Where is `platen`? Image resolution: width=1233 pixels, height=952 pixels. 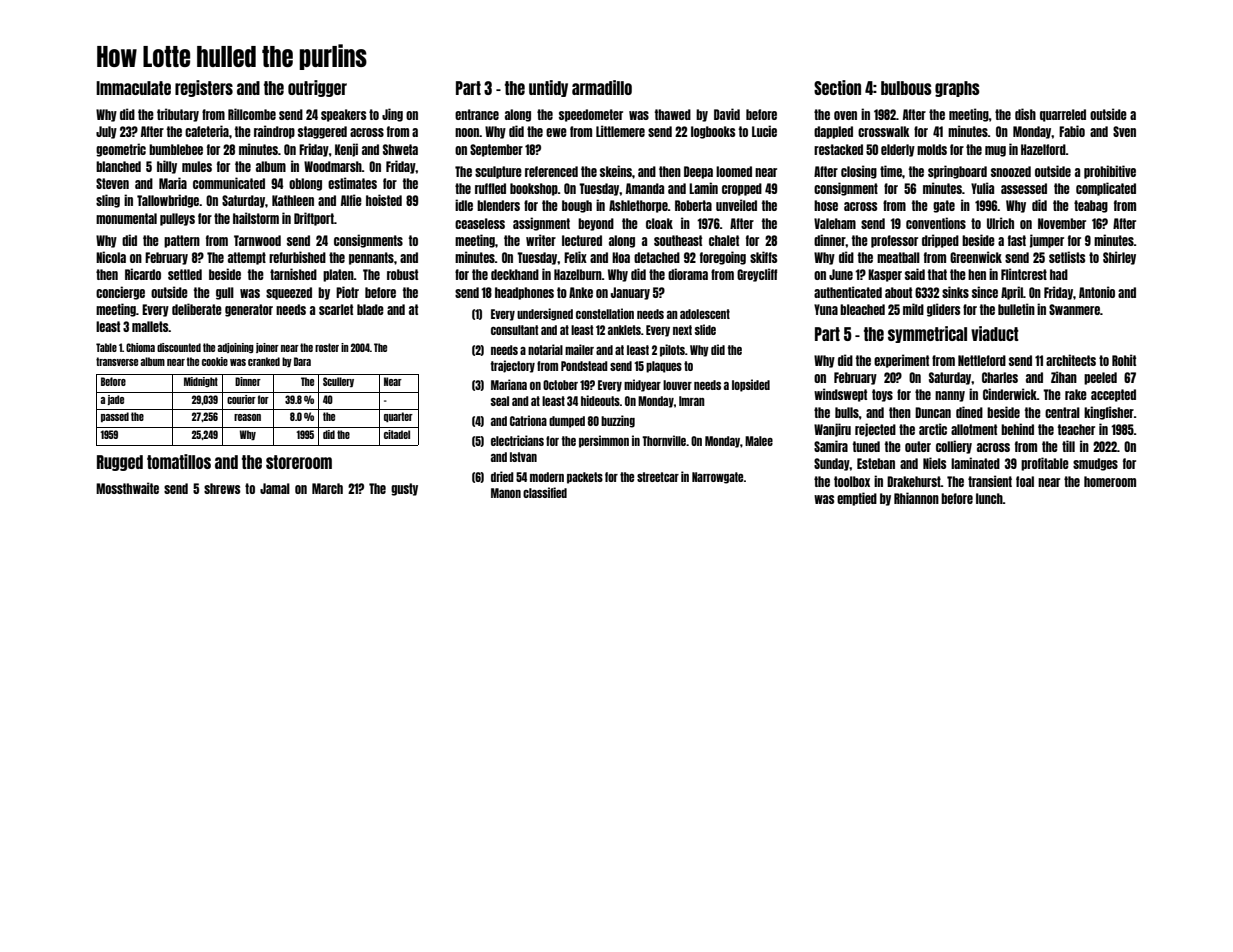
platen is located at coordinates (338, 275).
